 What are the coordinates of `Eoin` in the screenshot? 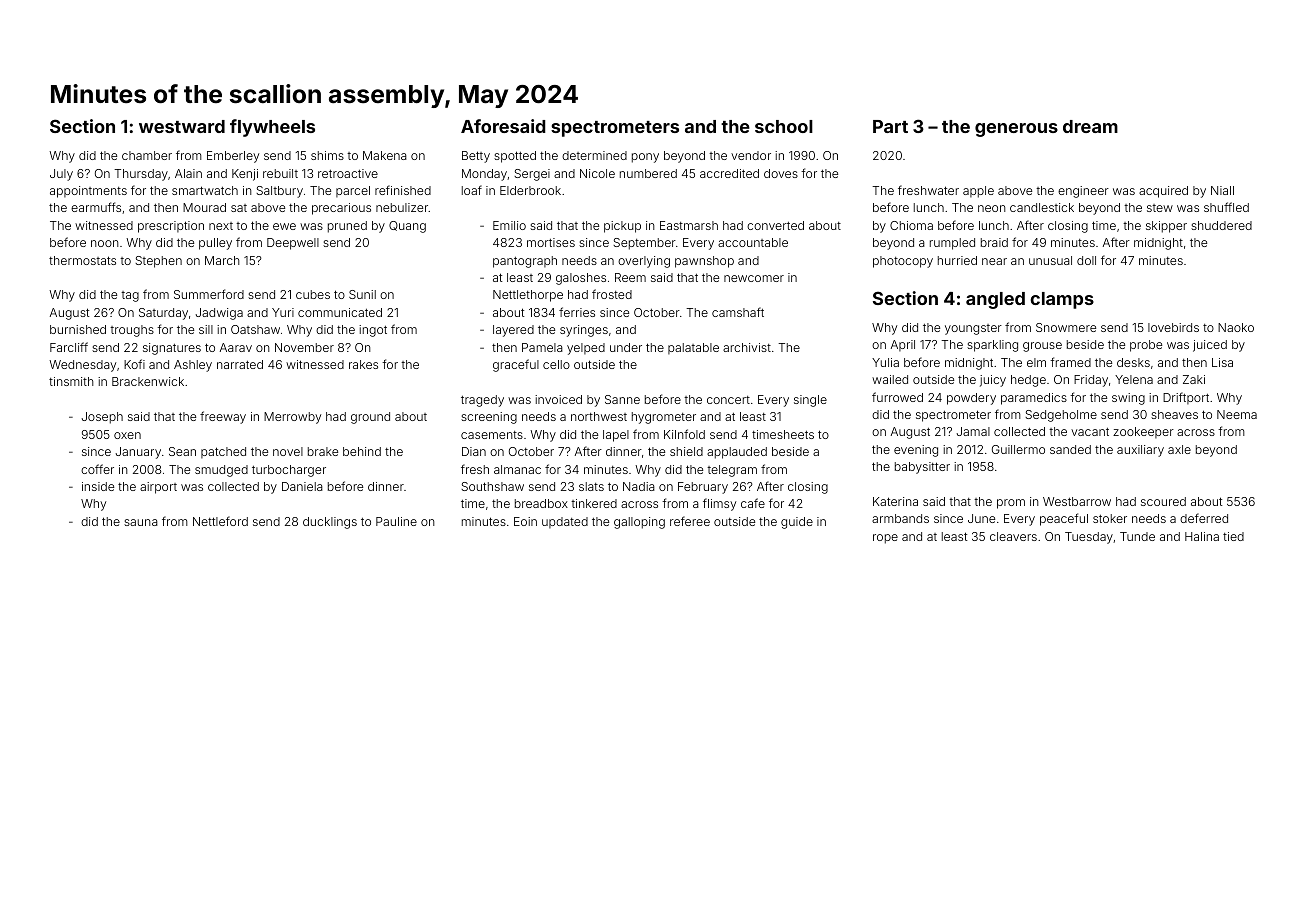 It's located at (525, 521).
